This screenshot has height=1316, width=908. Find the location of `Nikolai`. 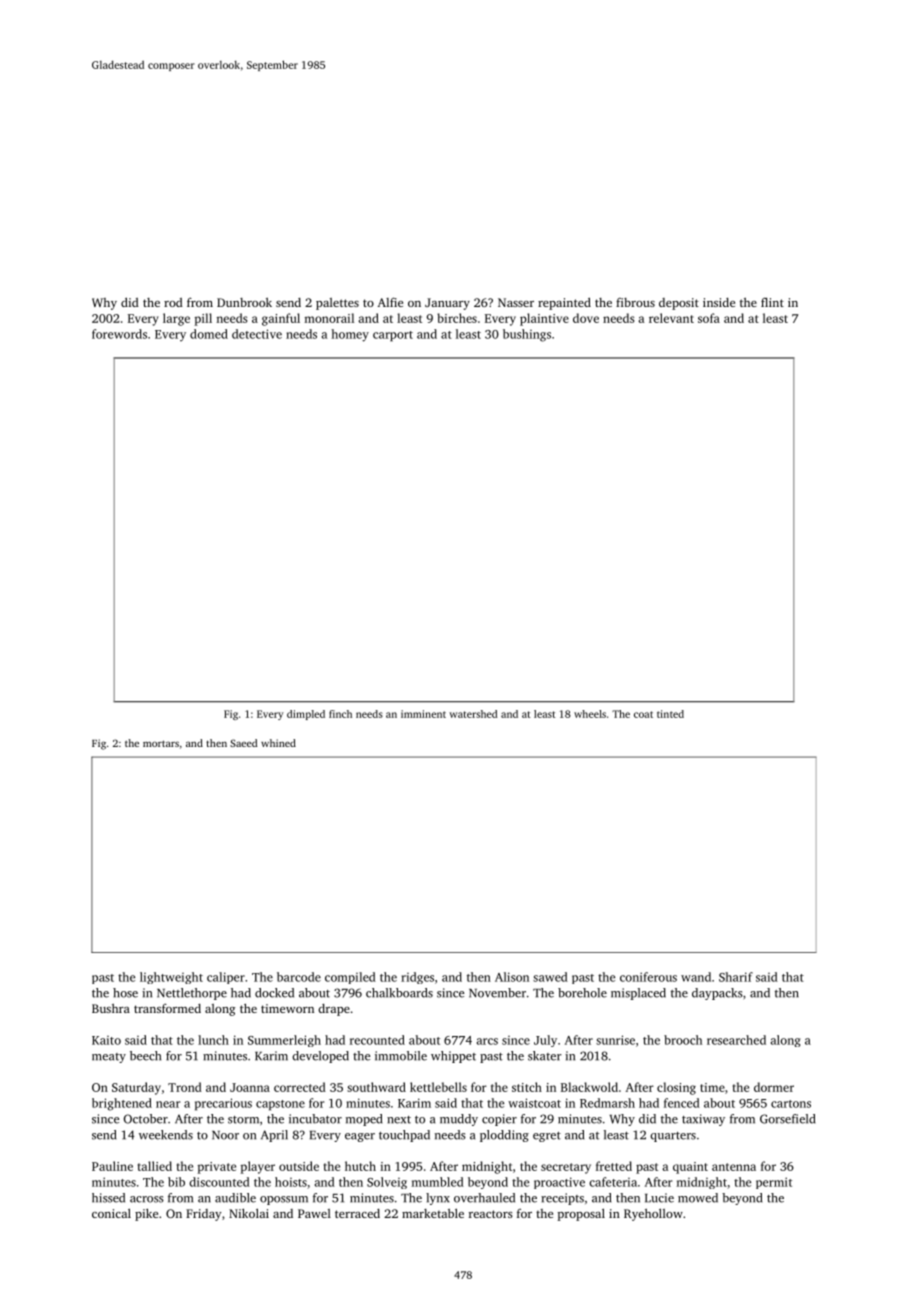

Nikolai is located at coordinates (249, 1213).
